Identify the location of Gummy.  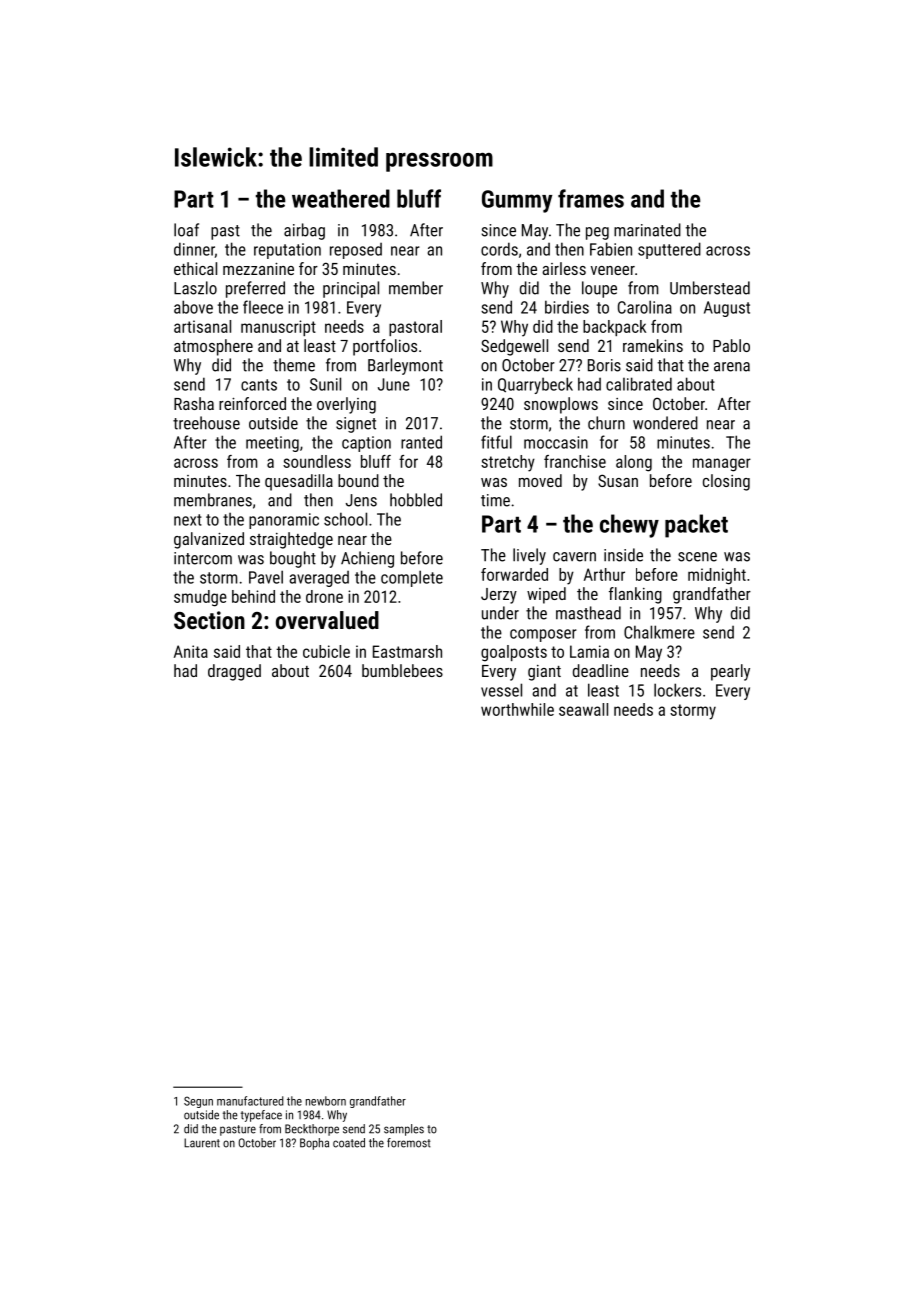
(517, 201).
